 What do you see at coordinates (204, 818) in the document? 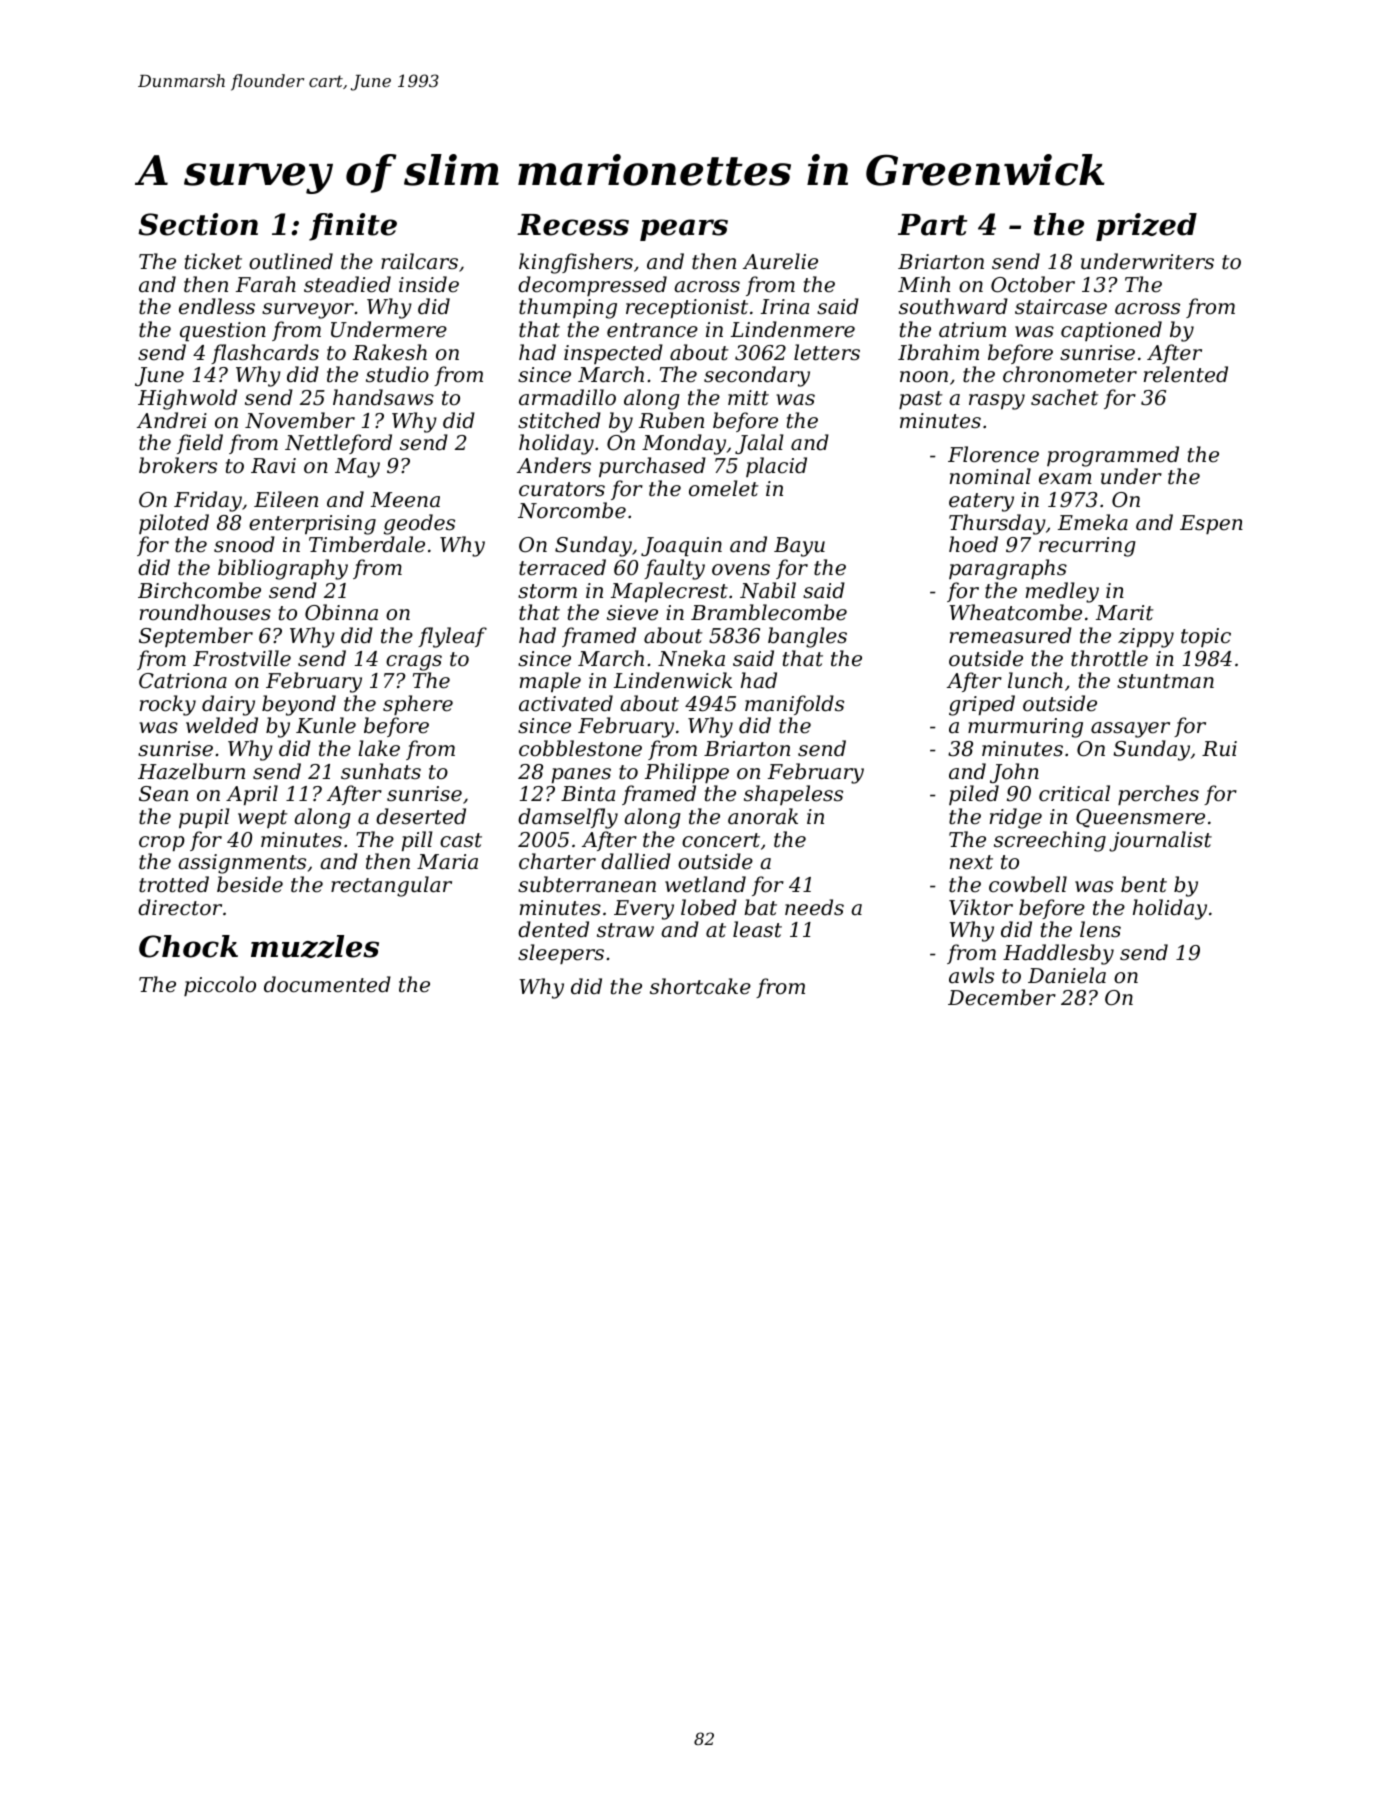
I see `pupil` at bounding box center [204, 818].
